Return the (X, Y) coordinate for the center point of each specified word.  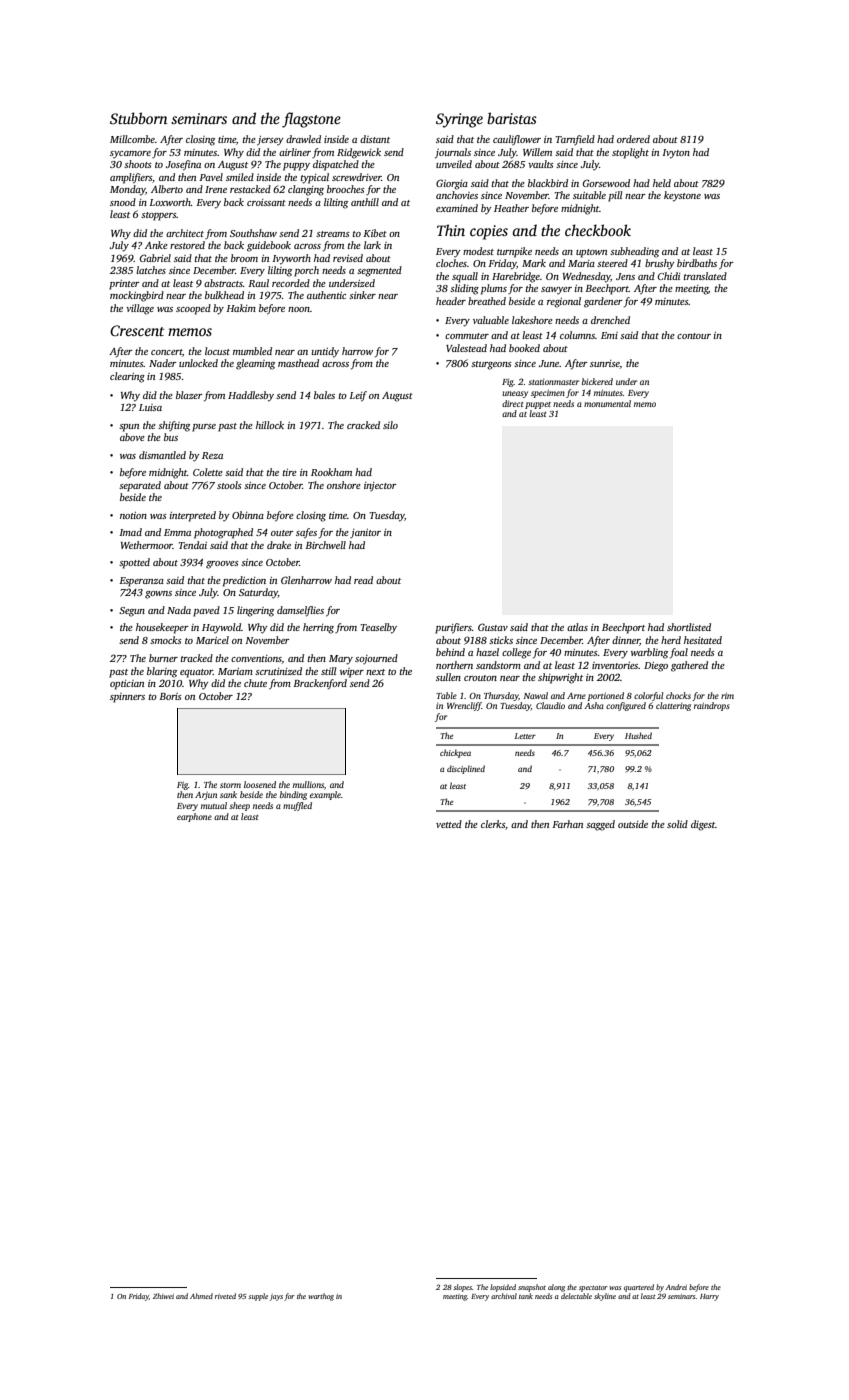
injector (380, 486)
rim (727, 695)
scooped (193, 309)
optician (127, 685)
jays (276, 1297)
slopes (462, 1288)
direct (512, 403)
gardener (603, 302)
